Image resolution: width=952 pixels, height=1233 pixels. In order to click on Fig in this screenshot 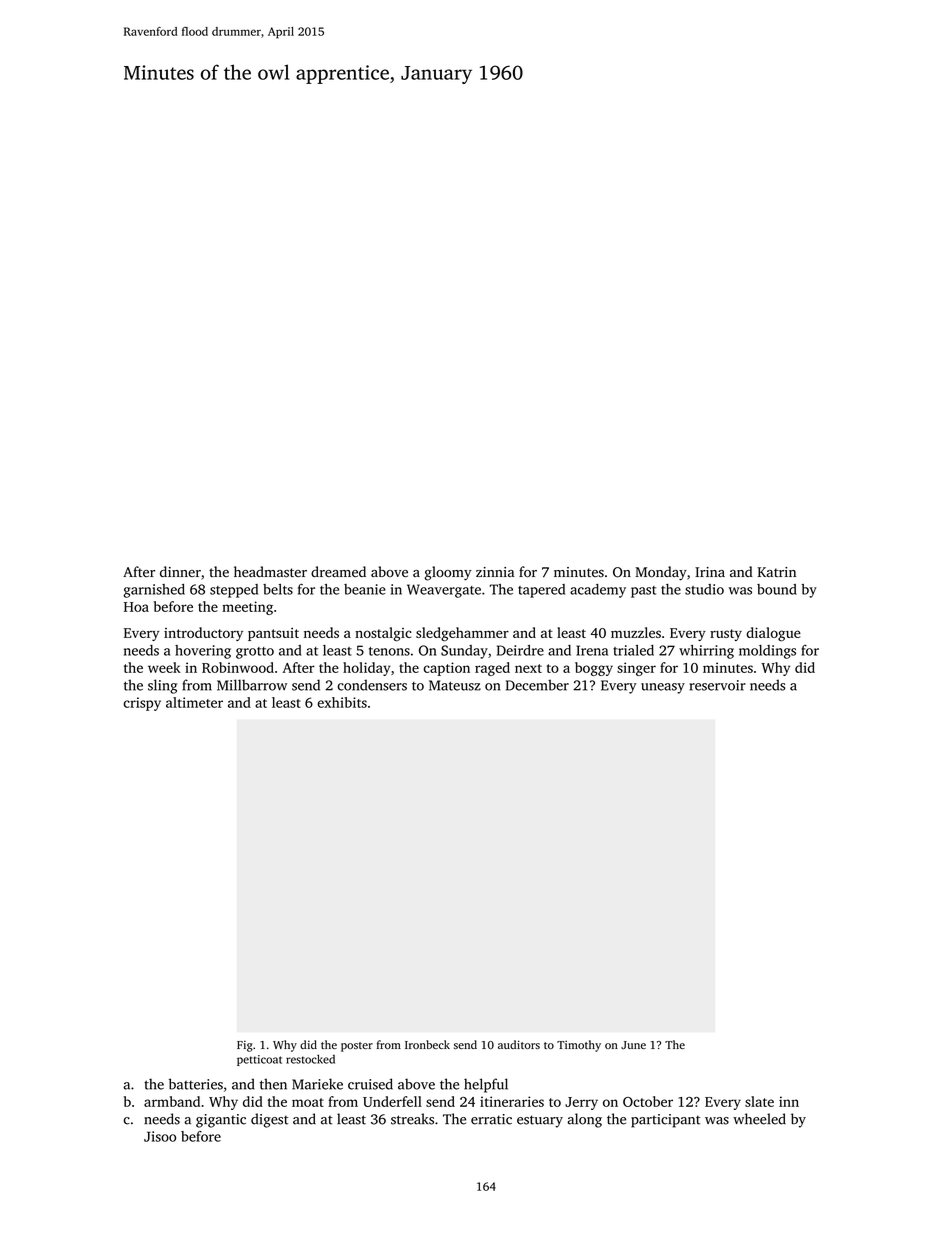, I will do `click(245, 1046)`.
